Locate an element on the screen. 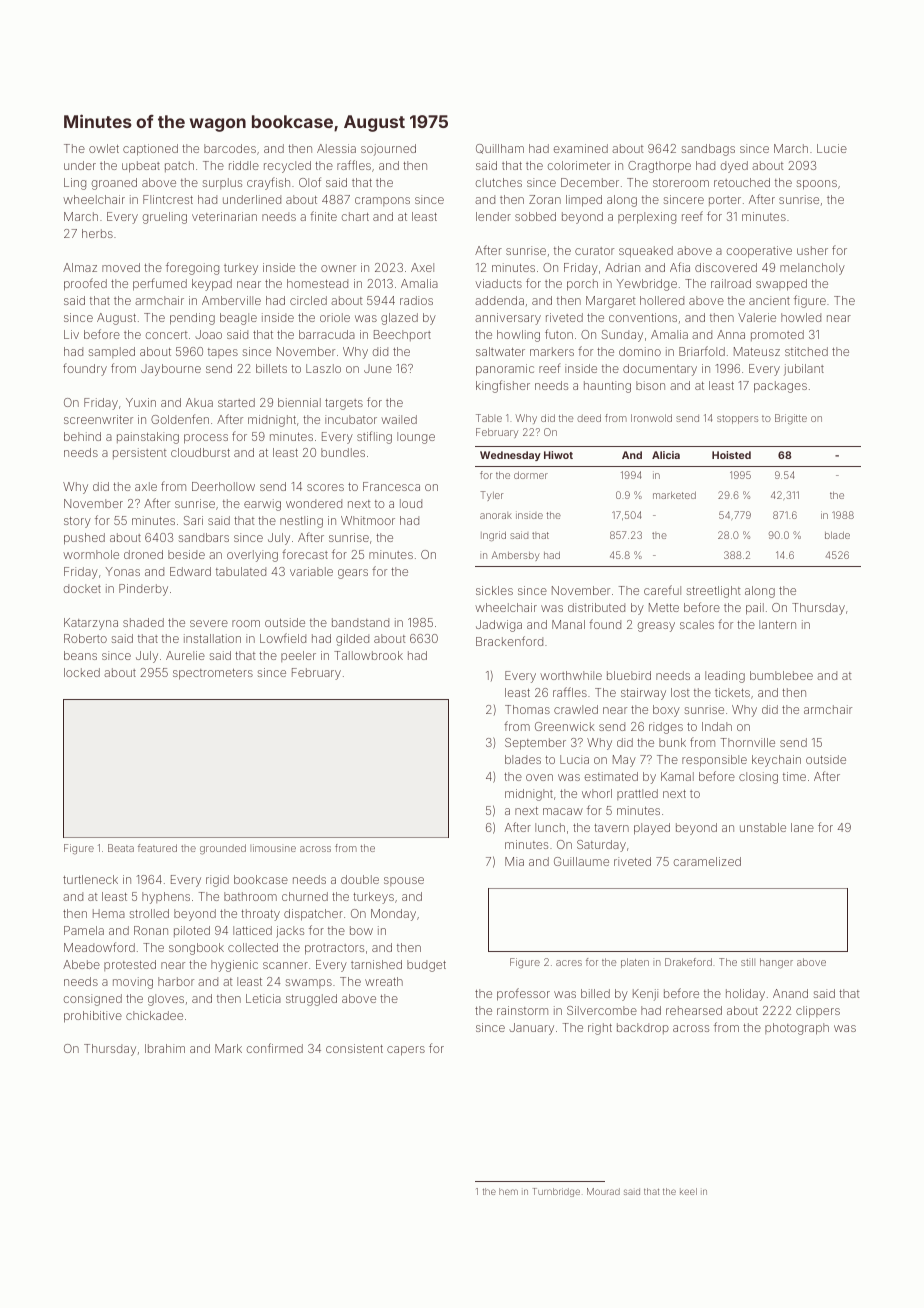 This screenshot has width=924, height=1308. Alicia is located at coordinates (666, 455).
